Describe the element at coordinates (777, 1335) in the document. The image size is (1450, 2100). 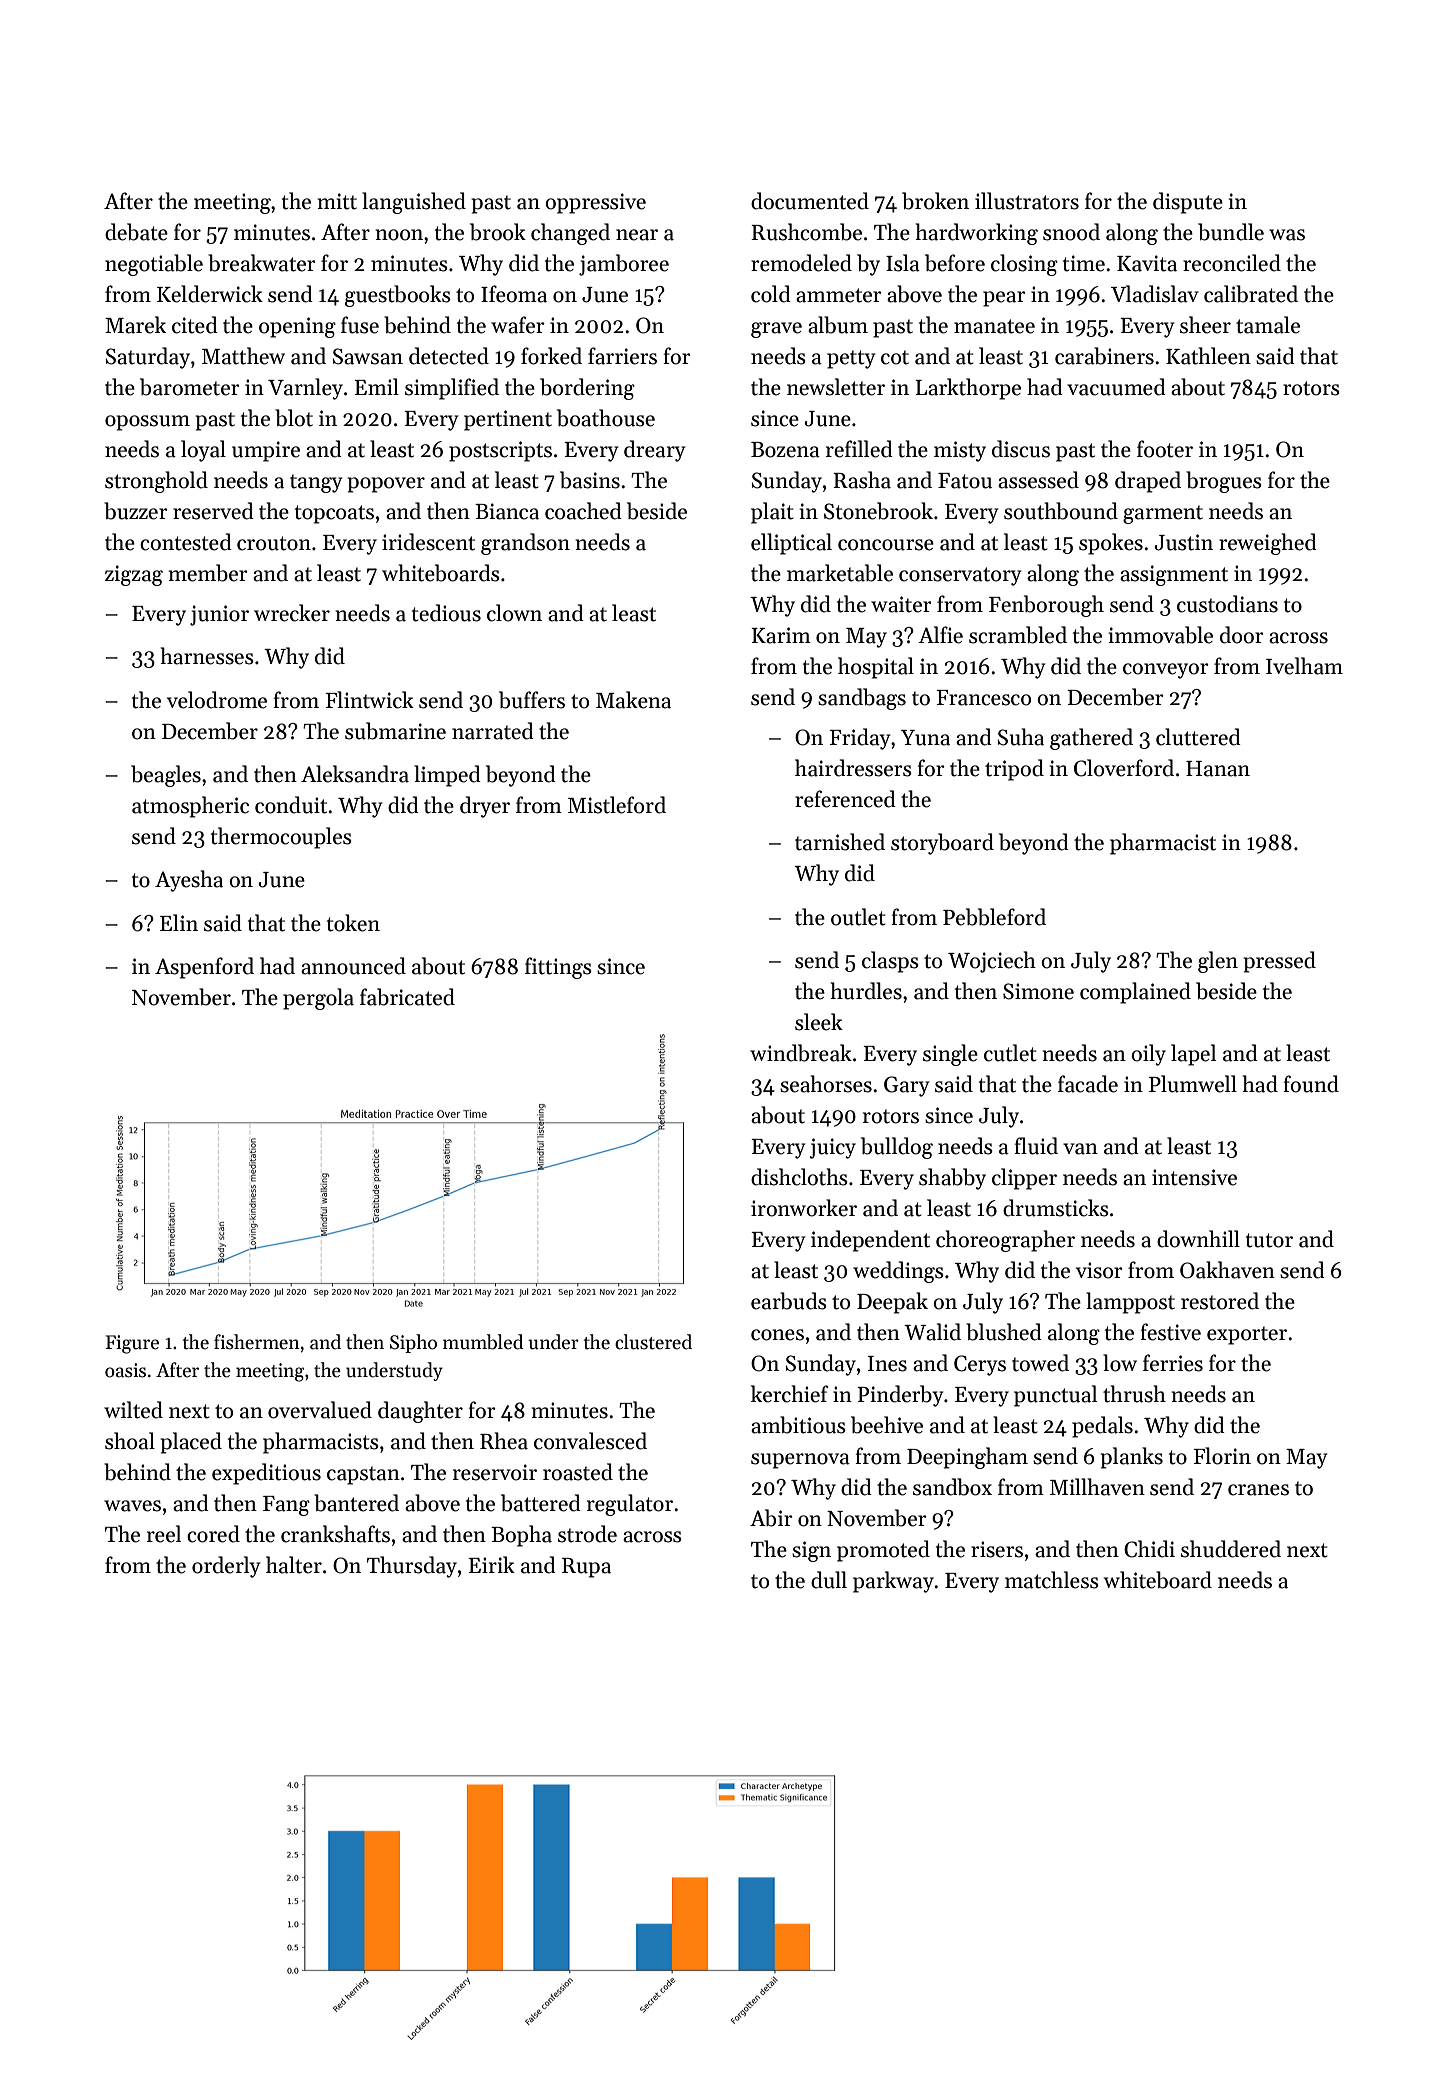
I see `cones` at that location.
